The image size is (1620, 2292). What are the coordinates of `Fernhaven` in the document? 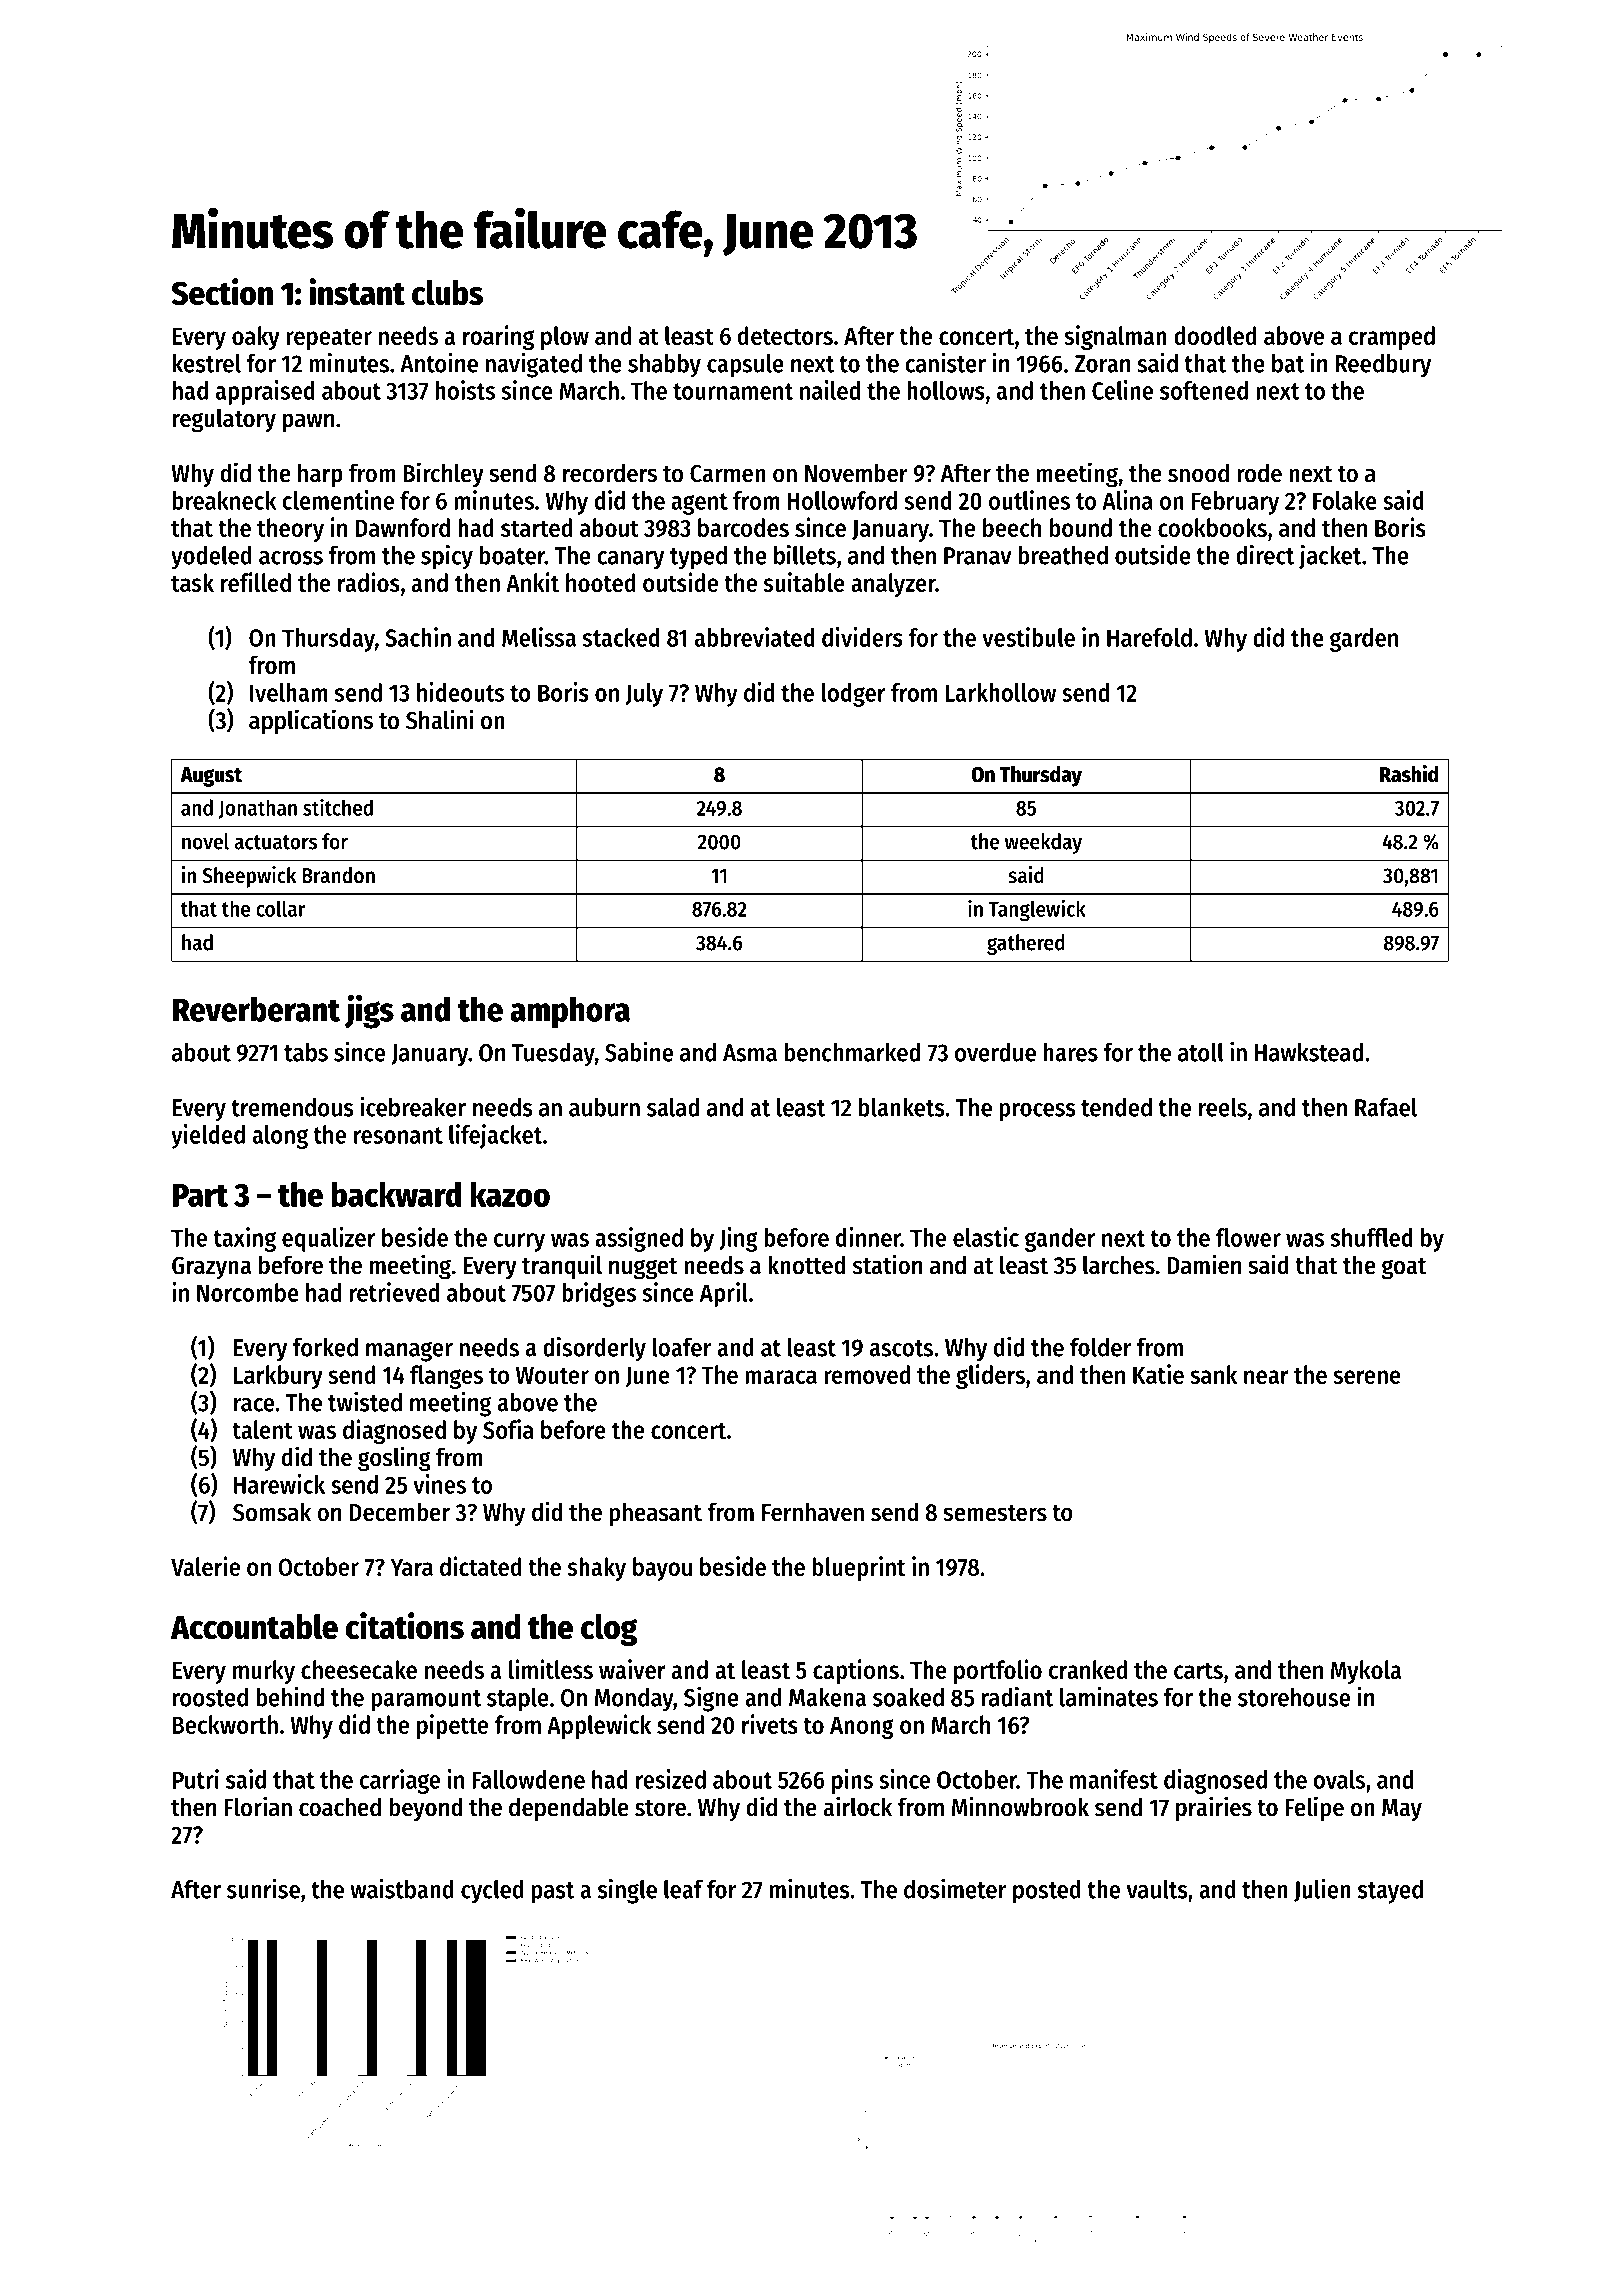 It's located at (813, 1512).
